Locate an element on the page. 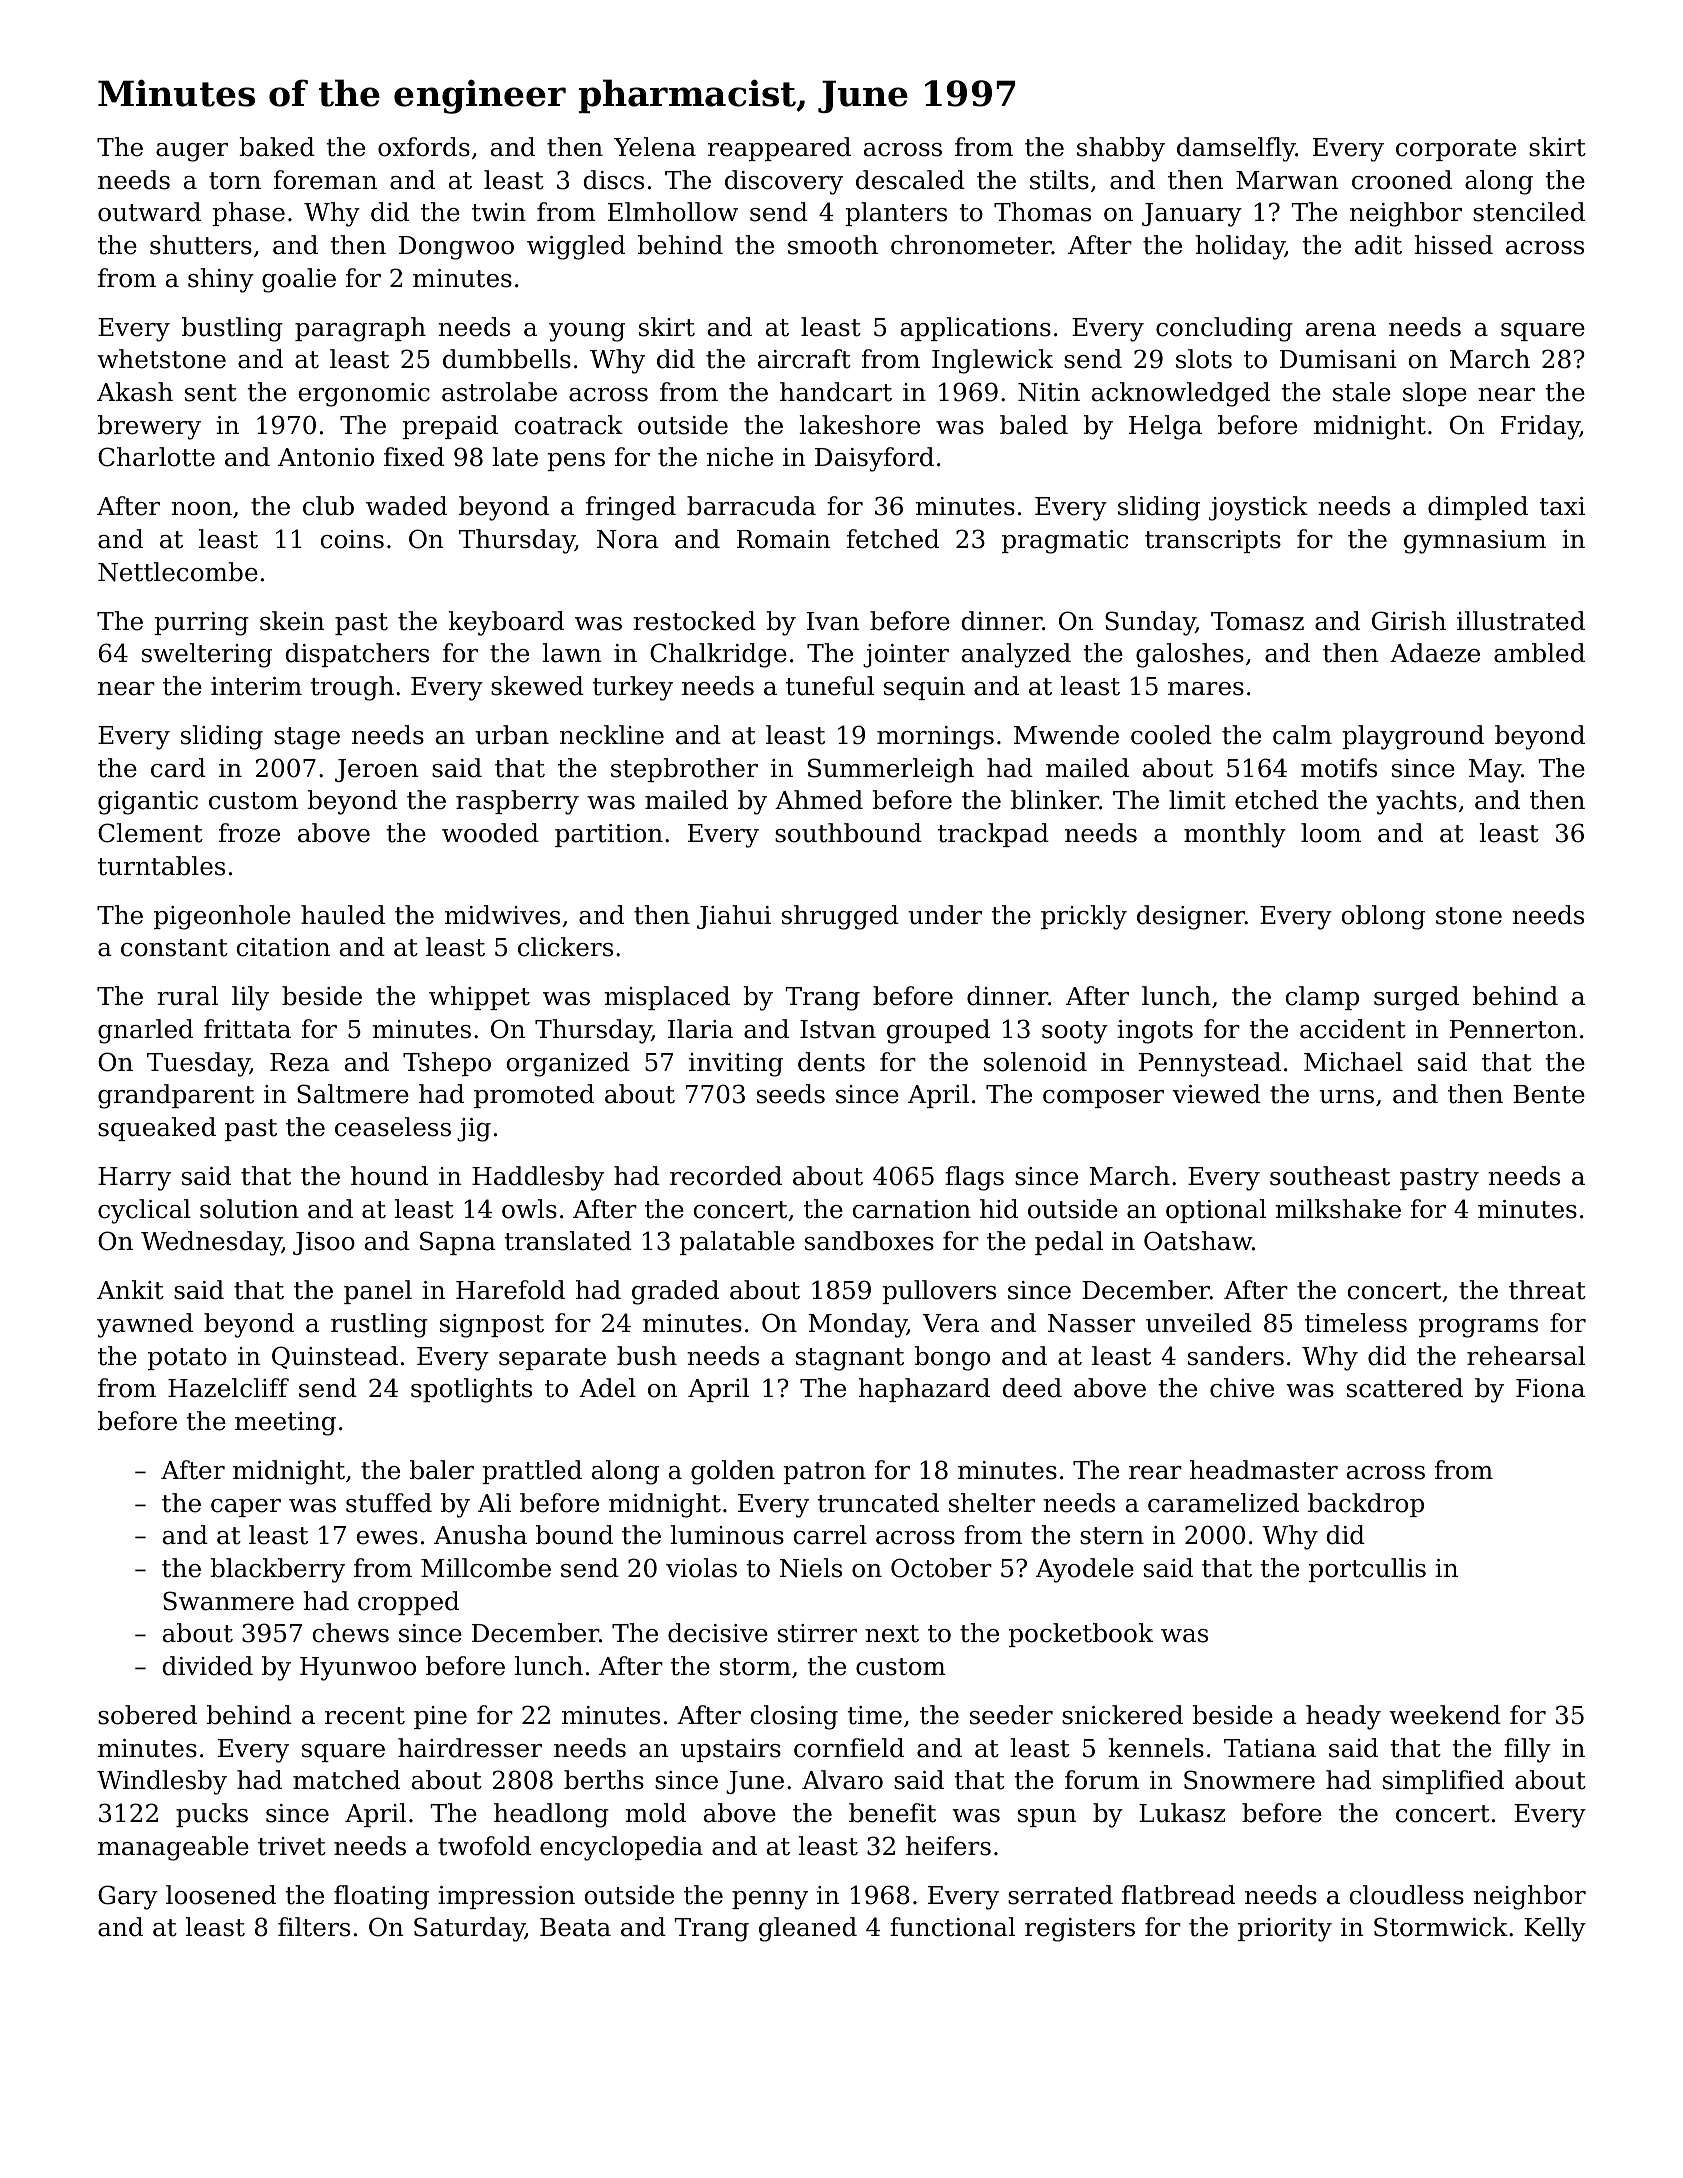  holiday is located at coordinates (1240, 247).
